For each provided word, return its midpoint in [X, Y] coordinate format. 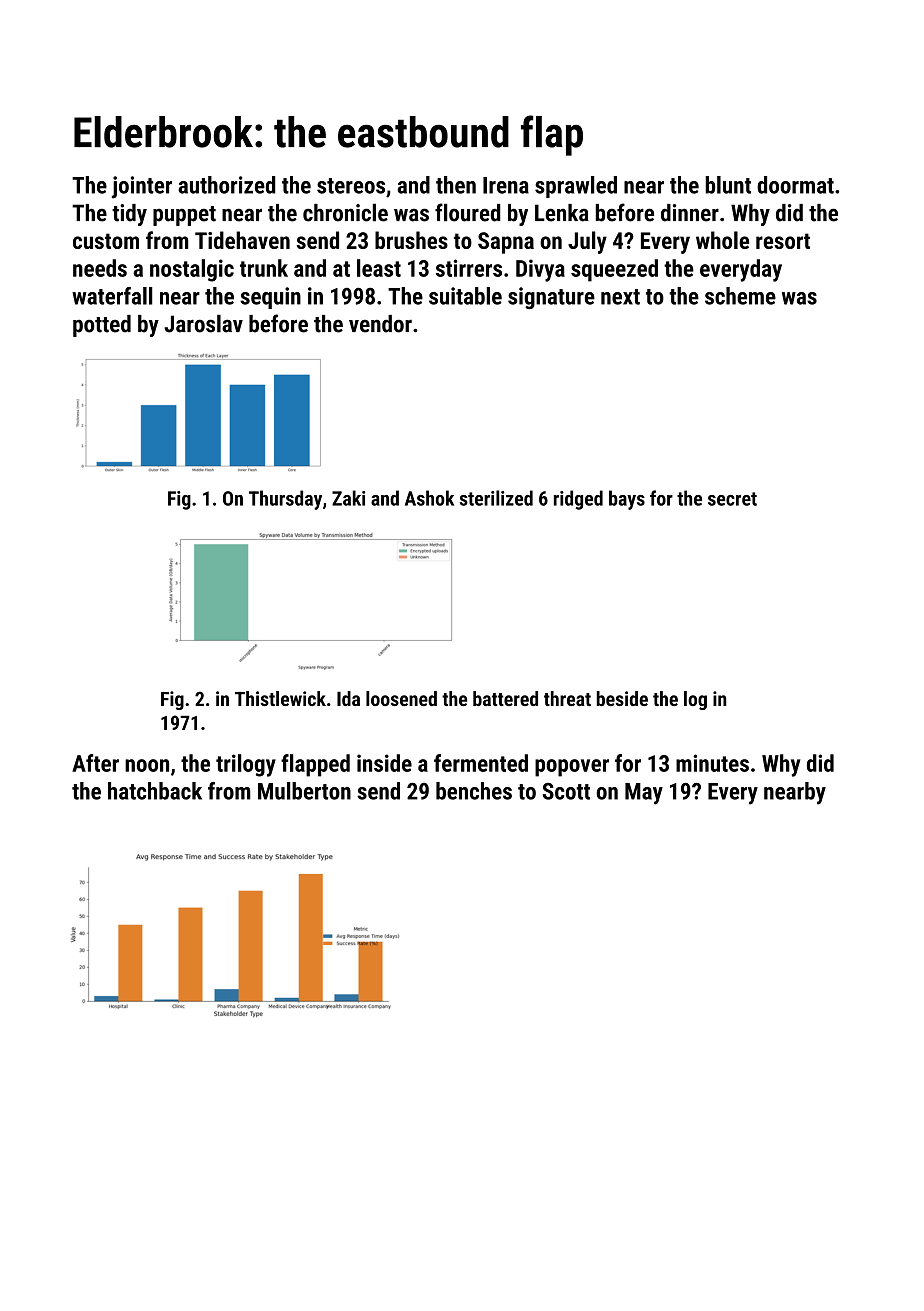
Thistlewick [280, 698]
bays [627, 500]
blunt [728, 185]
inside [384, 763]
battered [505, 698]
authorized [227, 185]
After [95, 763]
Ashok [429, 498]
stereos [351, 186]
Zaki [348, 498]
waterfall [112, 296]
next [620, 297]
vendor [380, 324]
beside [622, 698]
